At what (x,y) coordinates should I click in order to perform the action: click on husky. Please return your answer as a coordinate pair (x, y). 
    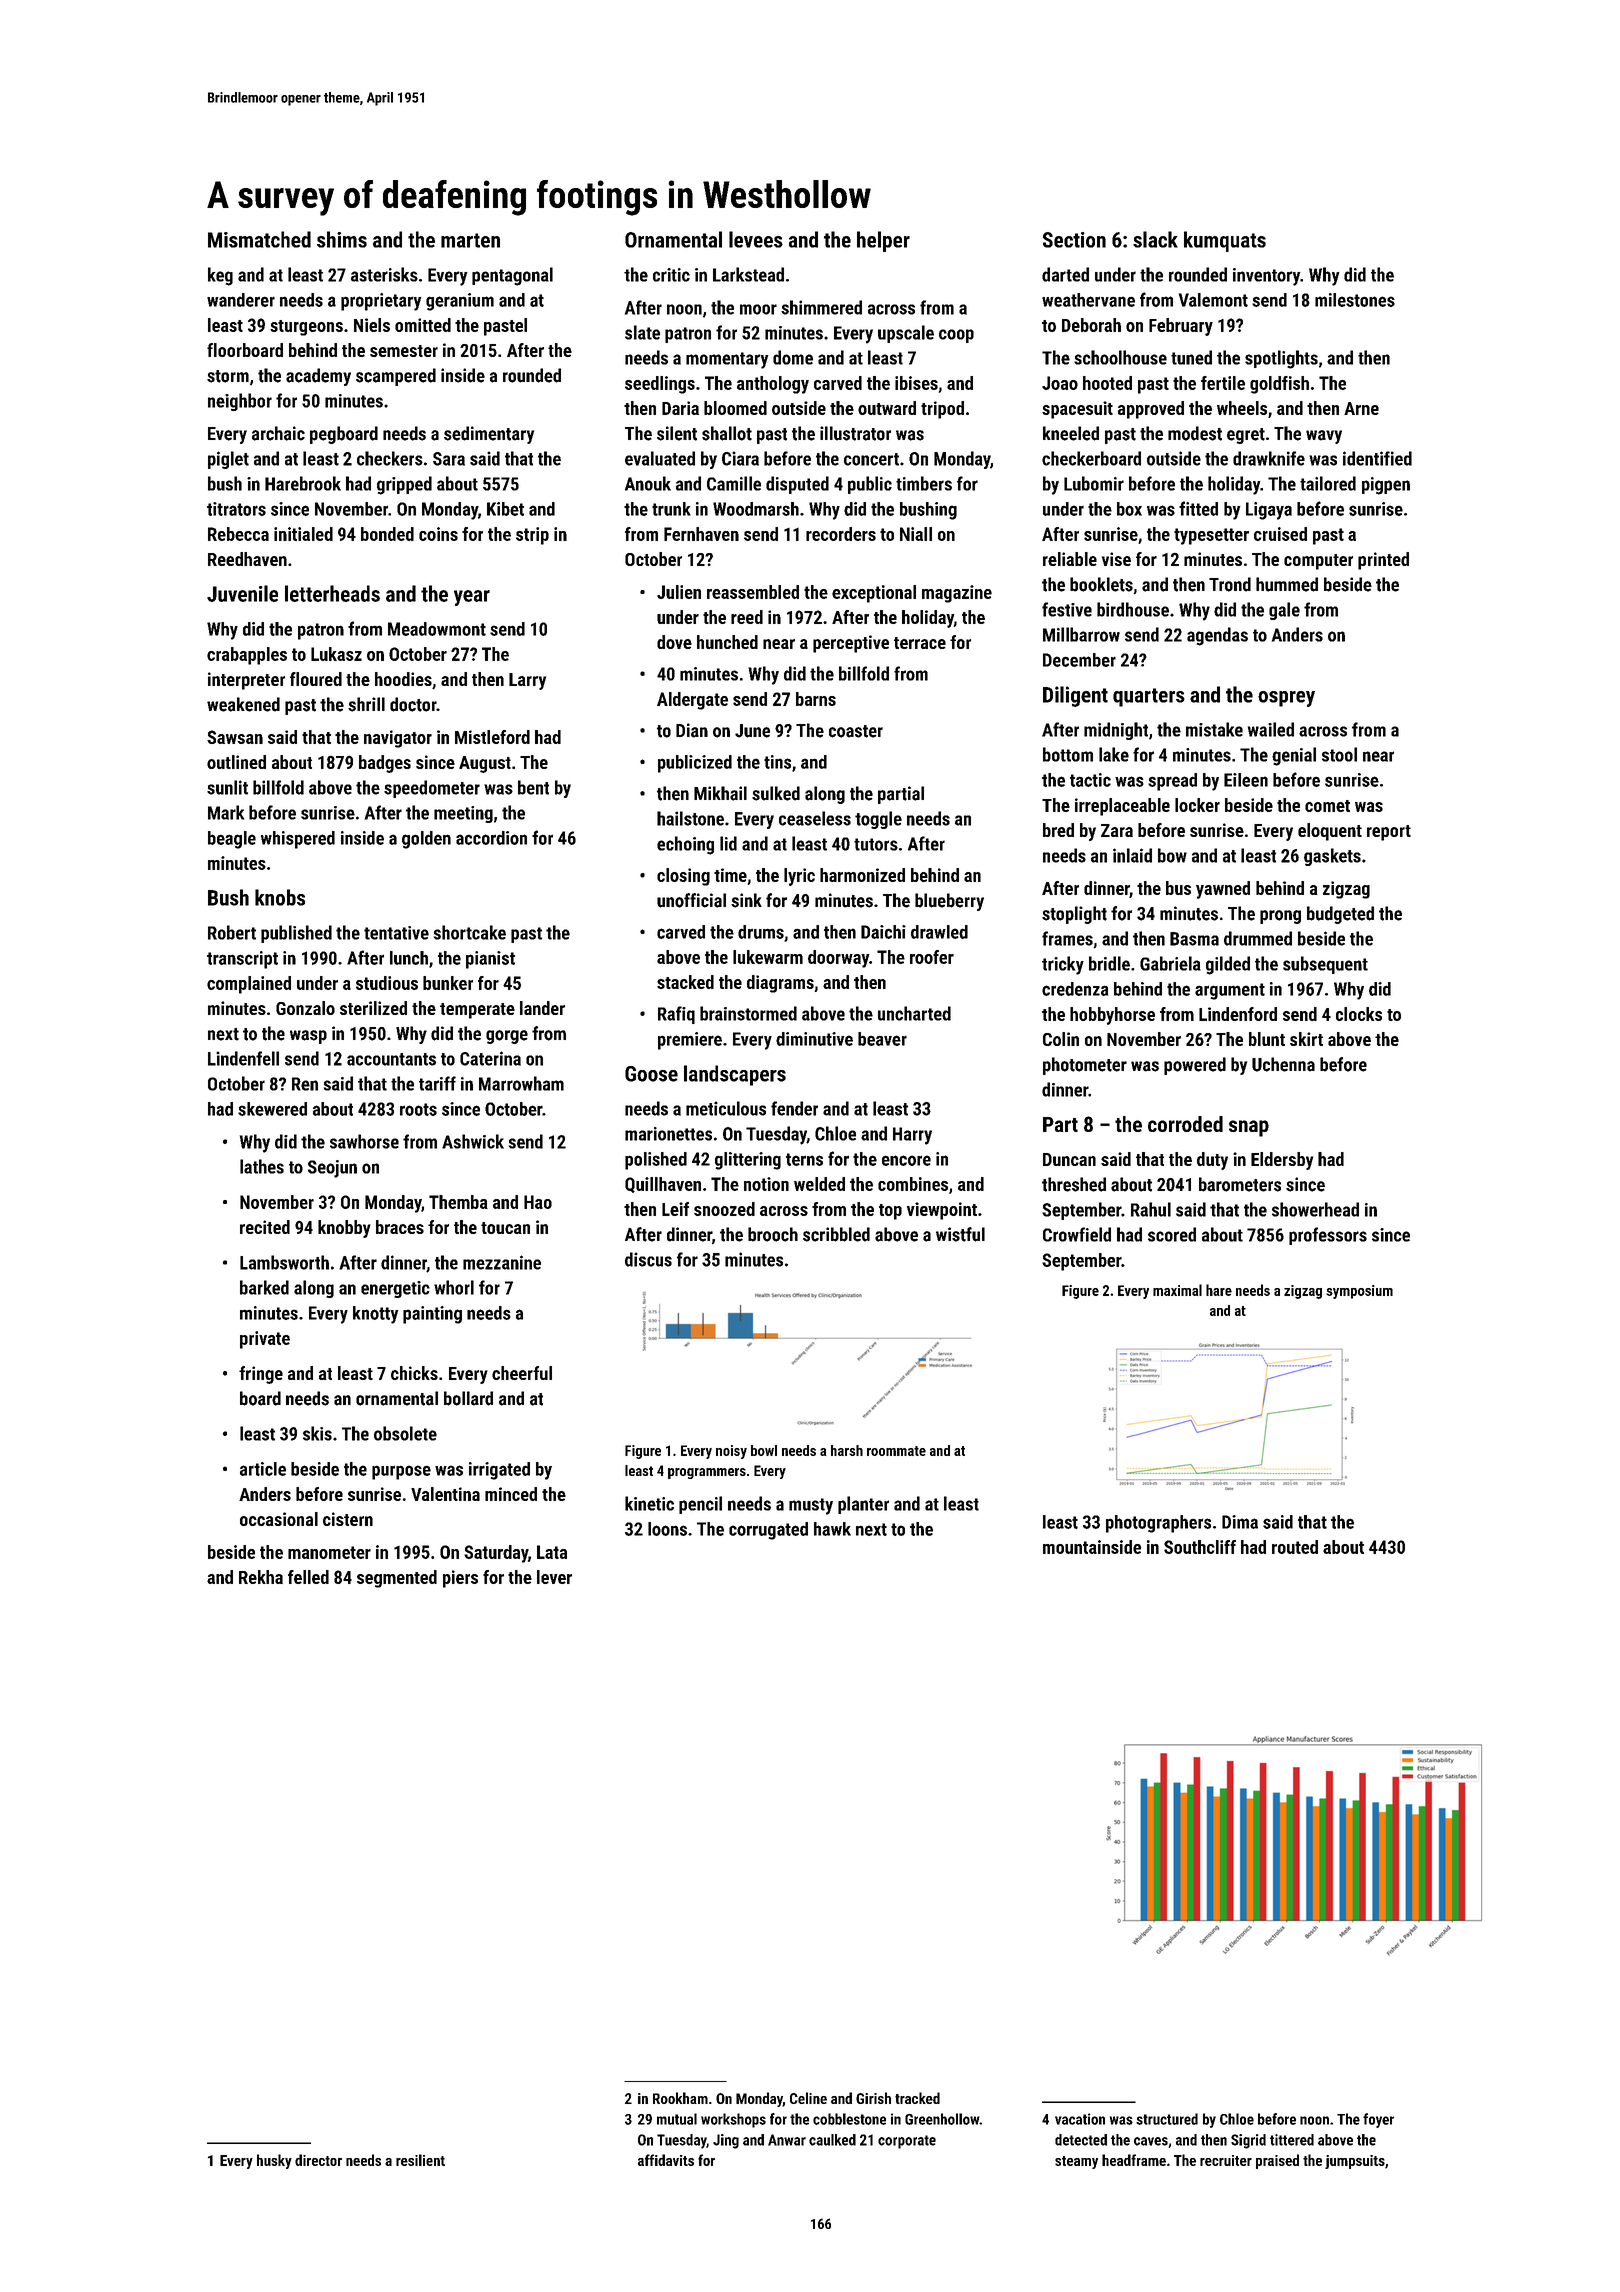
    Looking at the image, I should click on (274, 2161).
